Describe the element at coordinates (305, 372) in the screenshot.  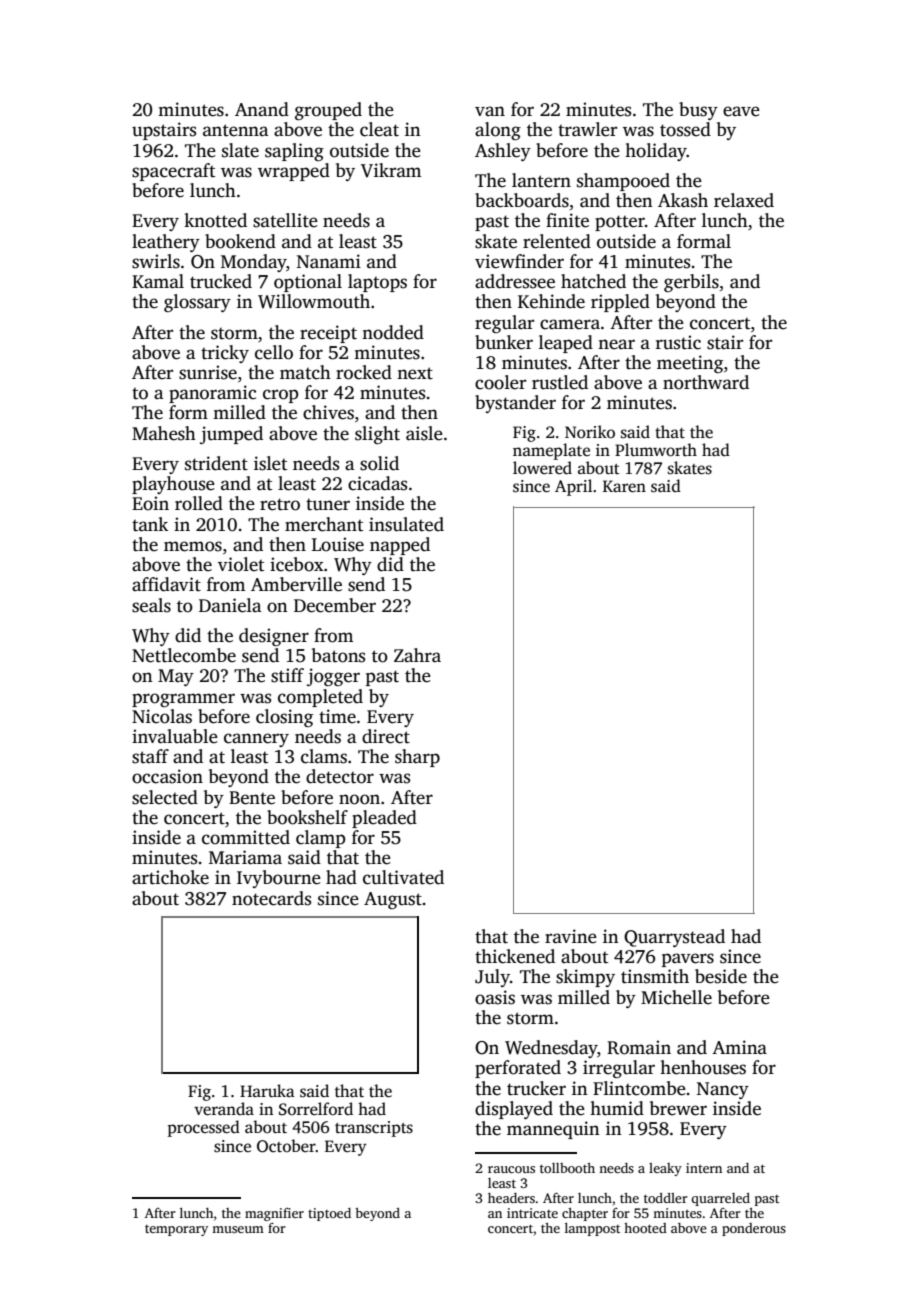
I see `match` at that location.
